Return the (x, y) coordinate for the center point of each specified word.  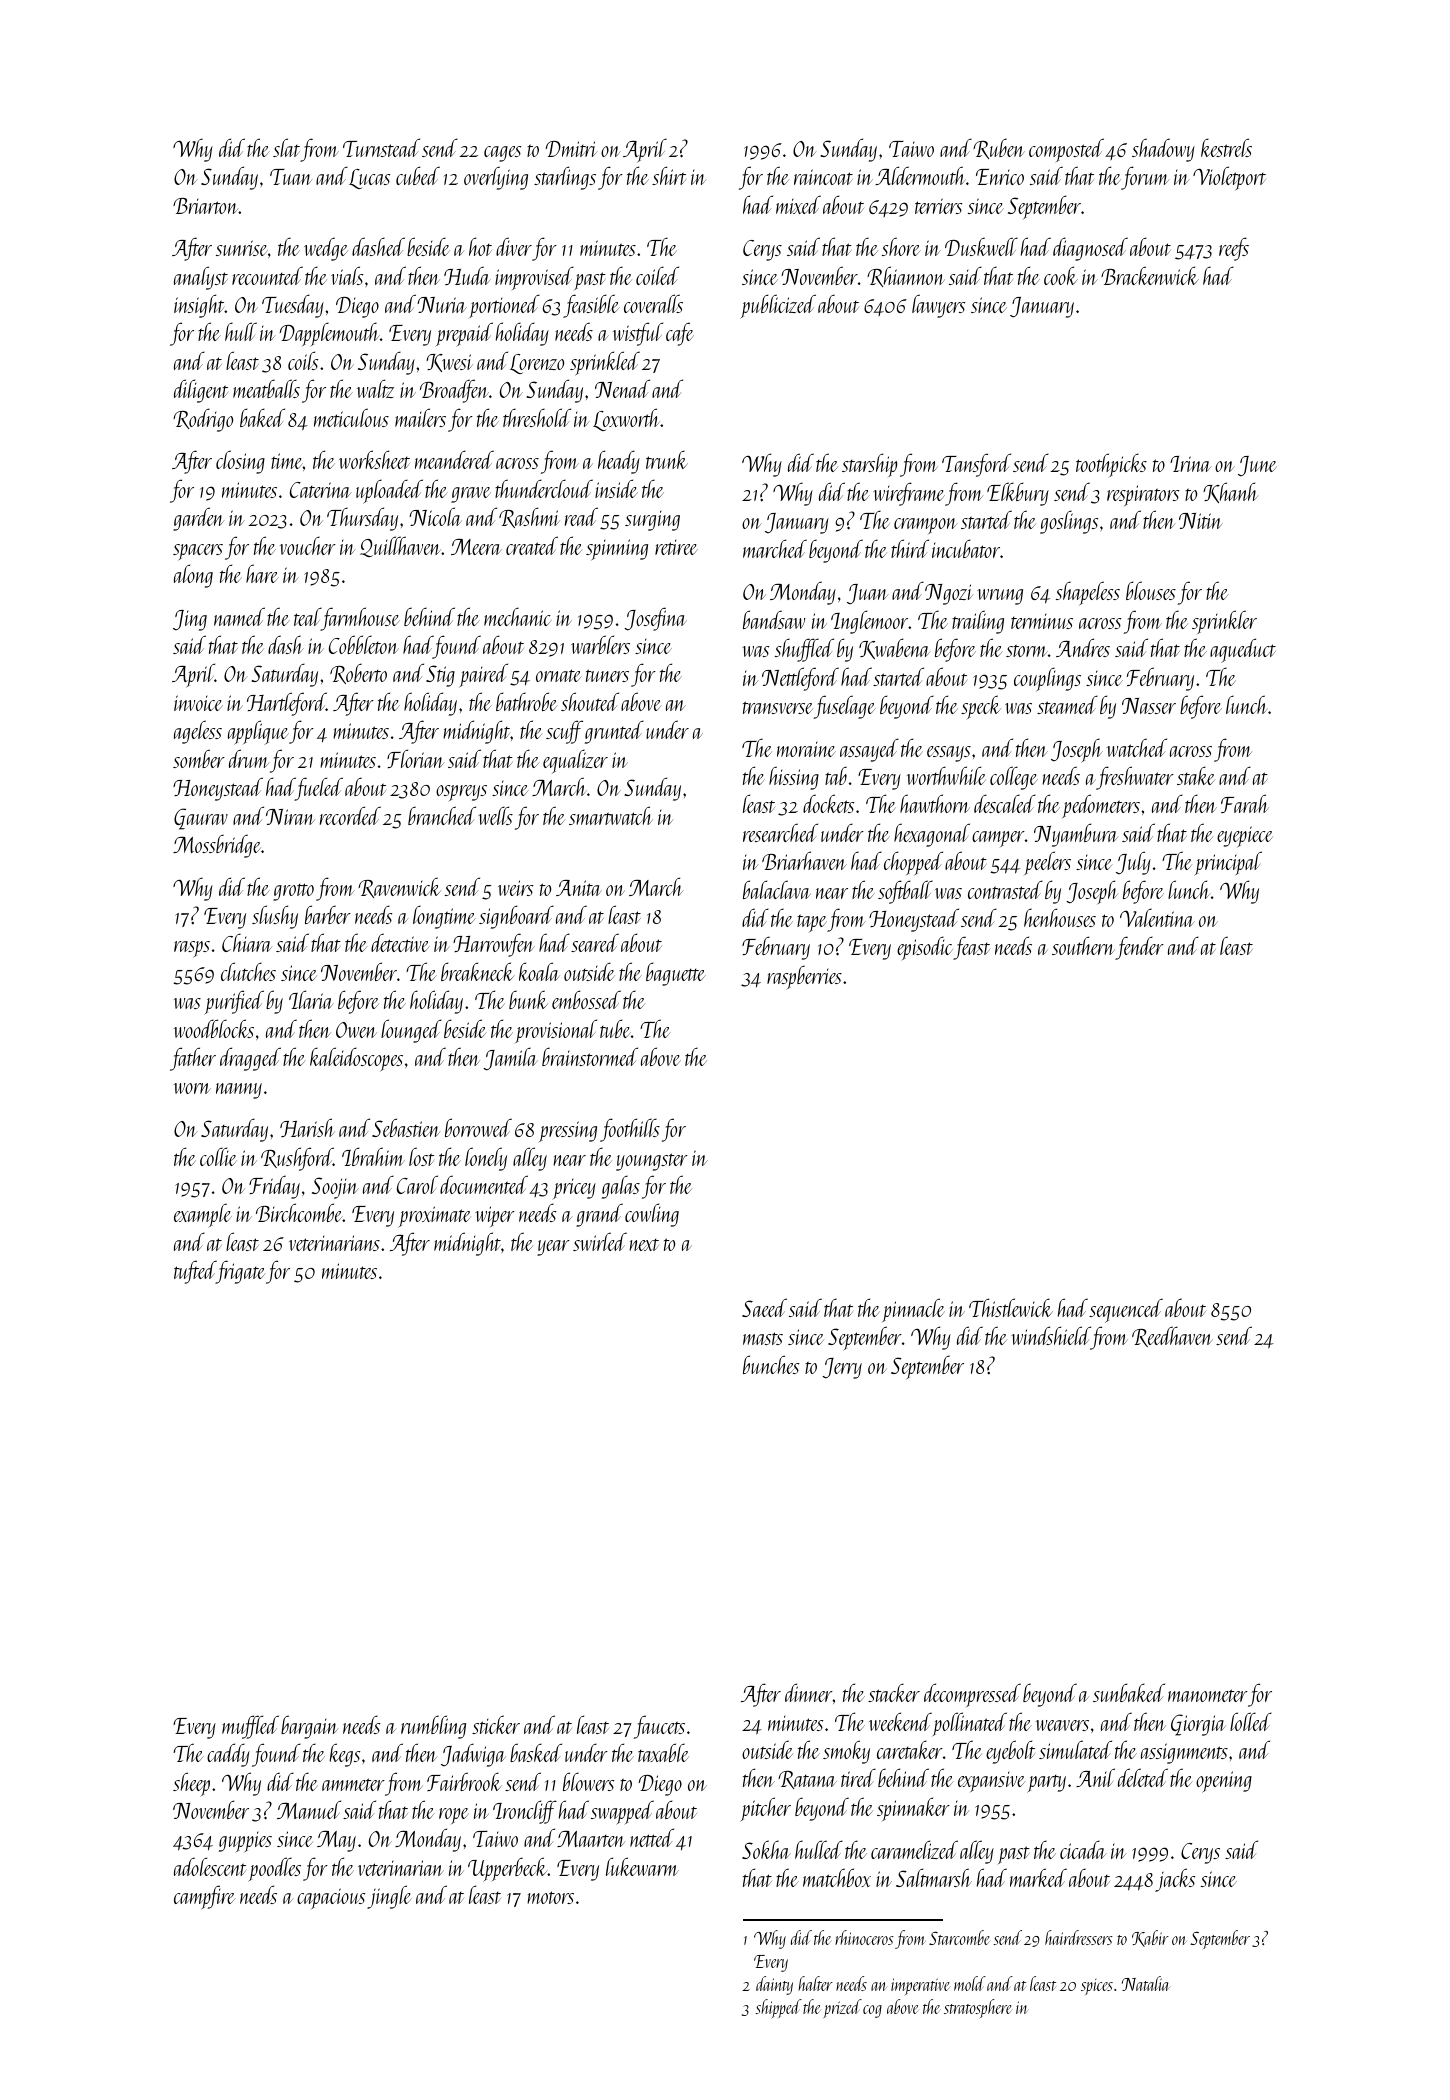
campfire (204, 1897)
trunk (667, 459)
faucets (659, 1727)
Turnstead (381, 147)
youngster (652, 1162)
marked (1038, 1877)
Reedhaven (1172, 1336)
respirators (1143, 495)
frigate (241, 1272)
